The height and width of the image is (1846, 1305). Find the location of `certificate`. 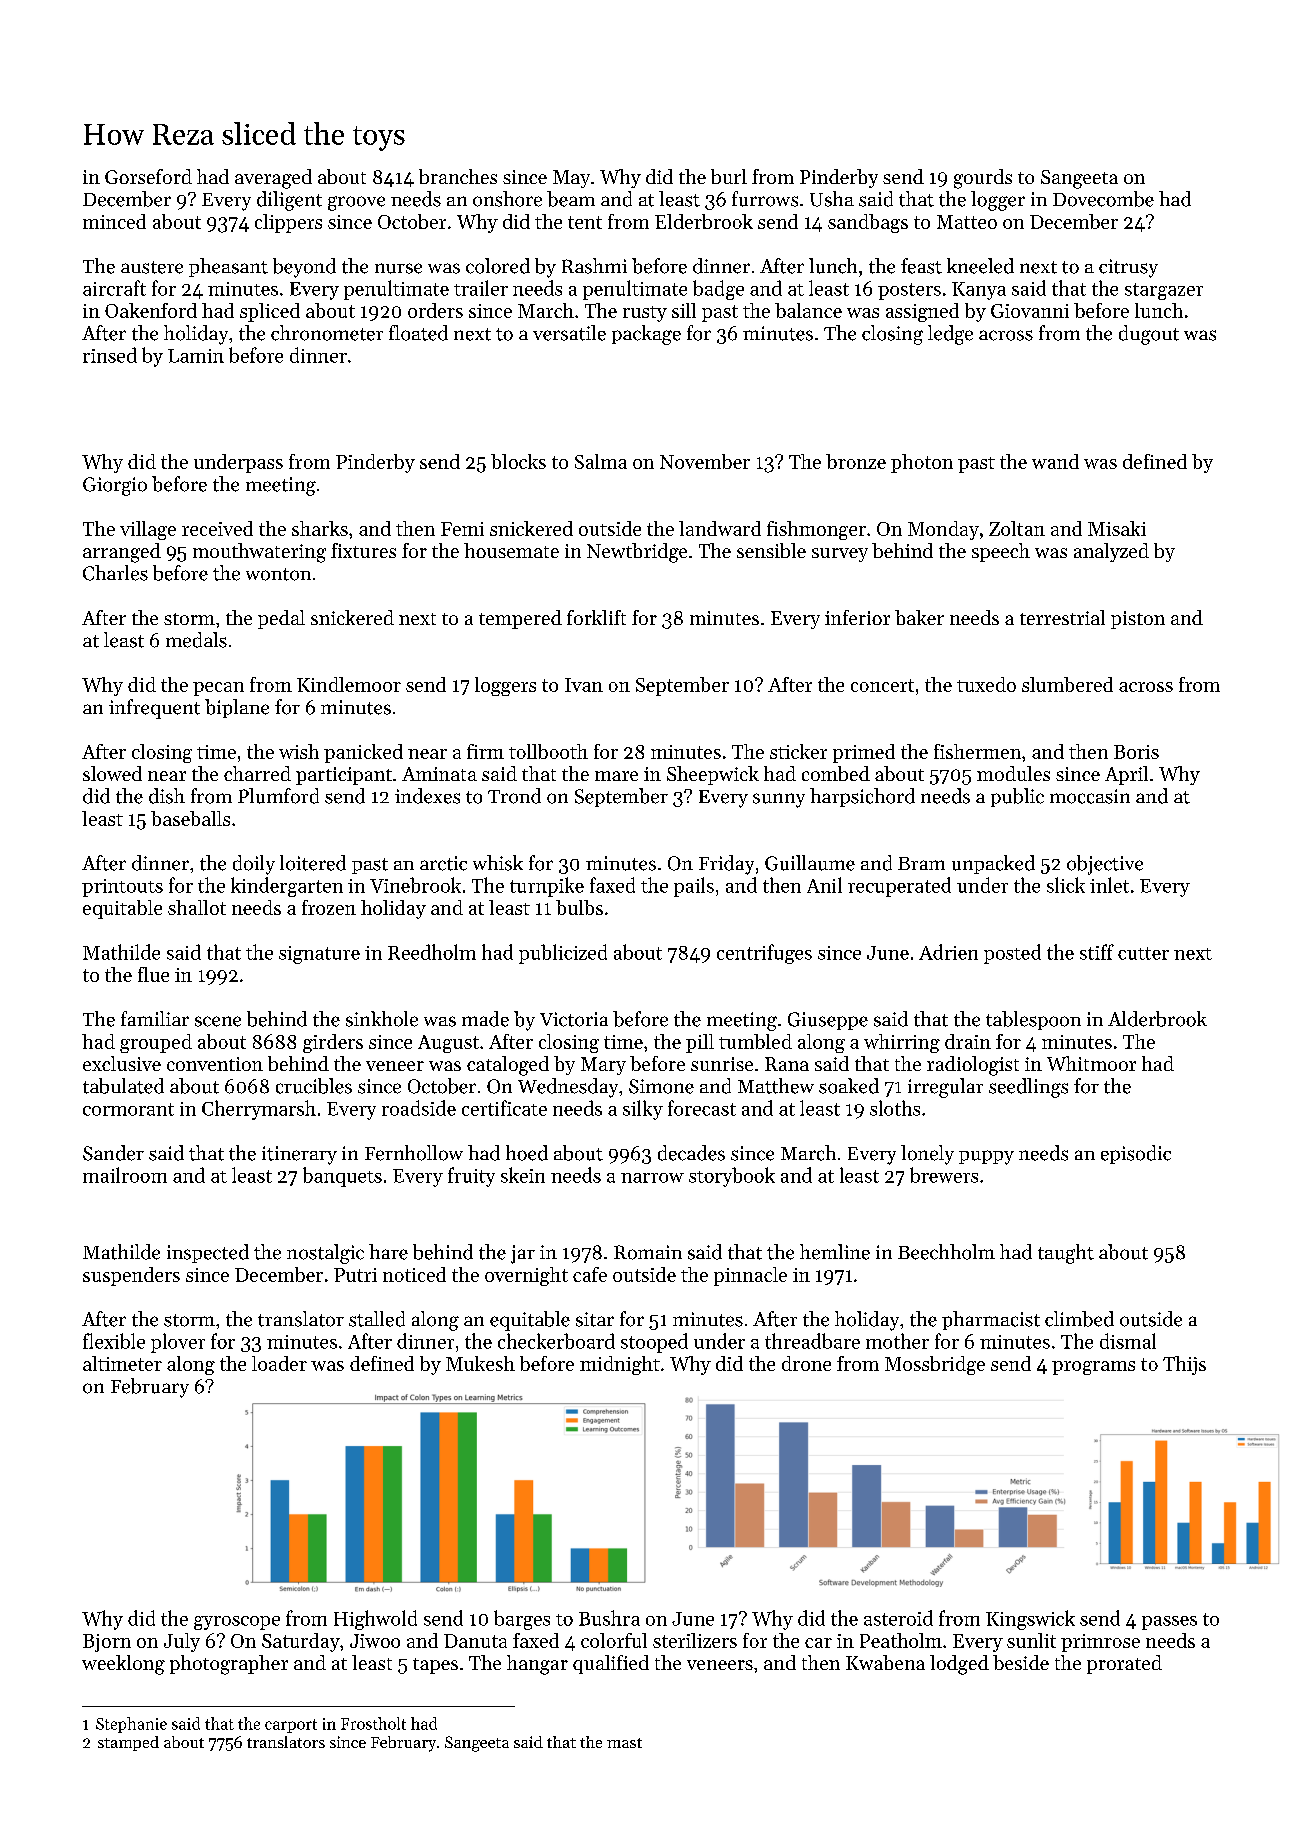

certificate is located at coordinates (504, 1108).
